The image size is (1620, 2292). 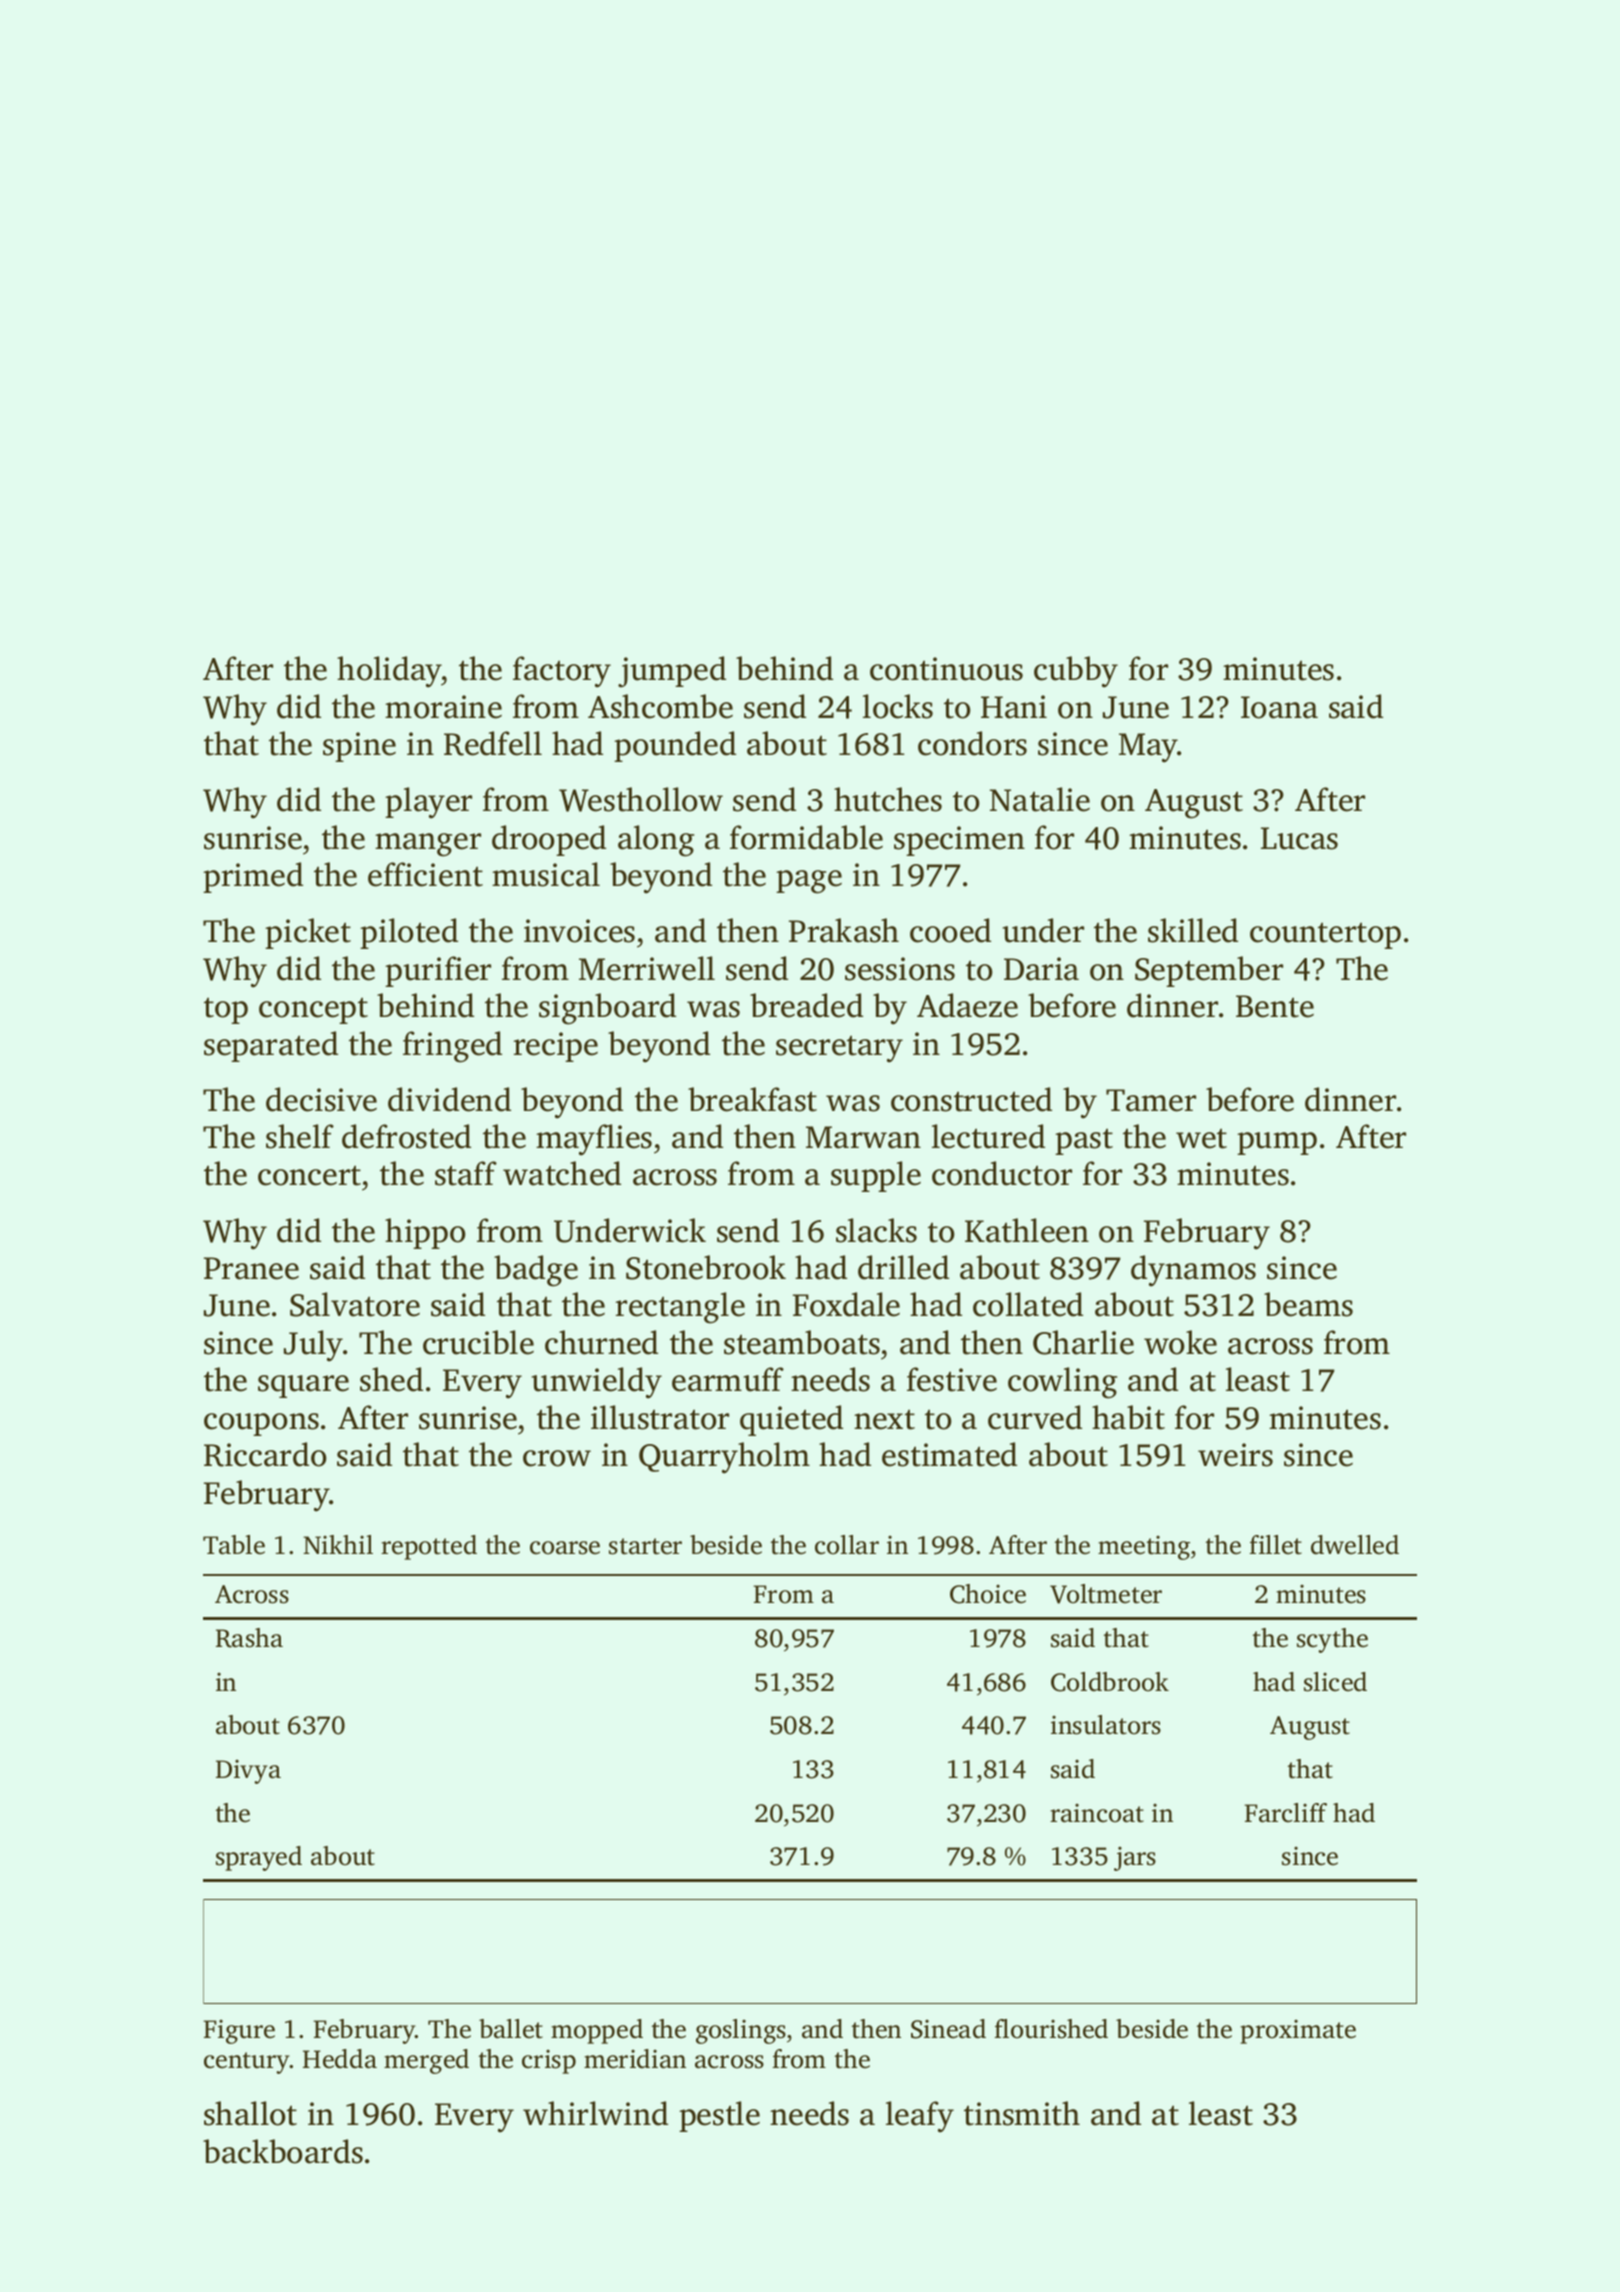 I want to click on concert, so click(x=309, y=1175).
